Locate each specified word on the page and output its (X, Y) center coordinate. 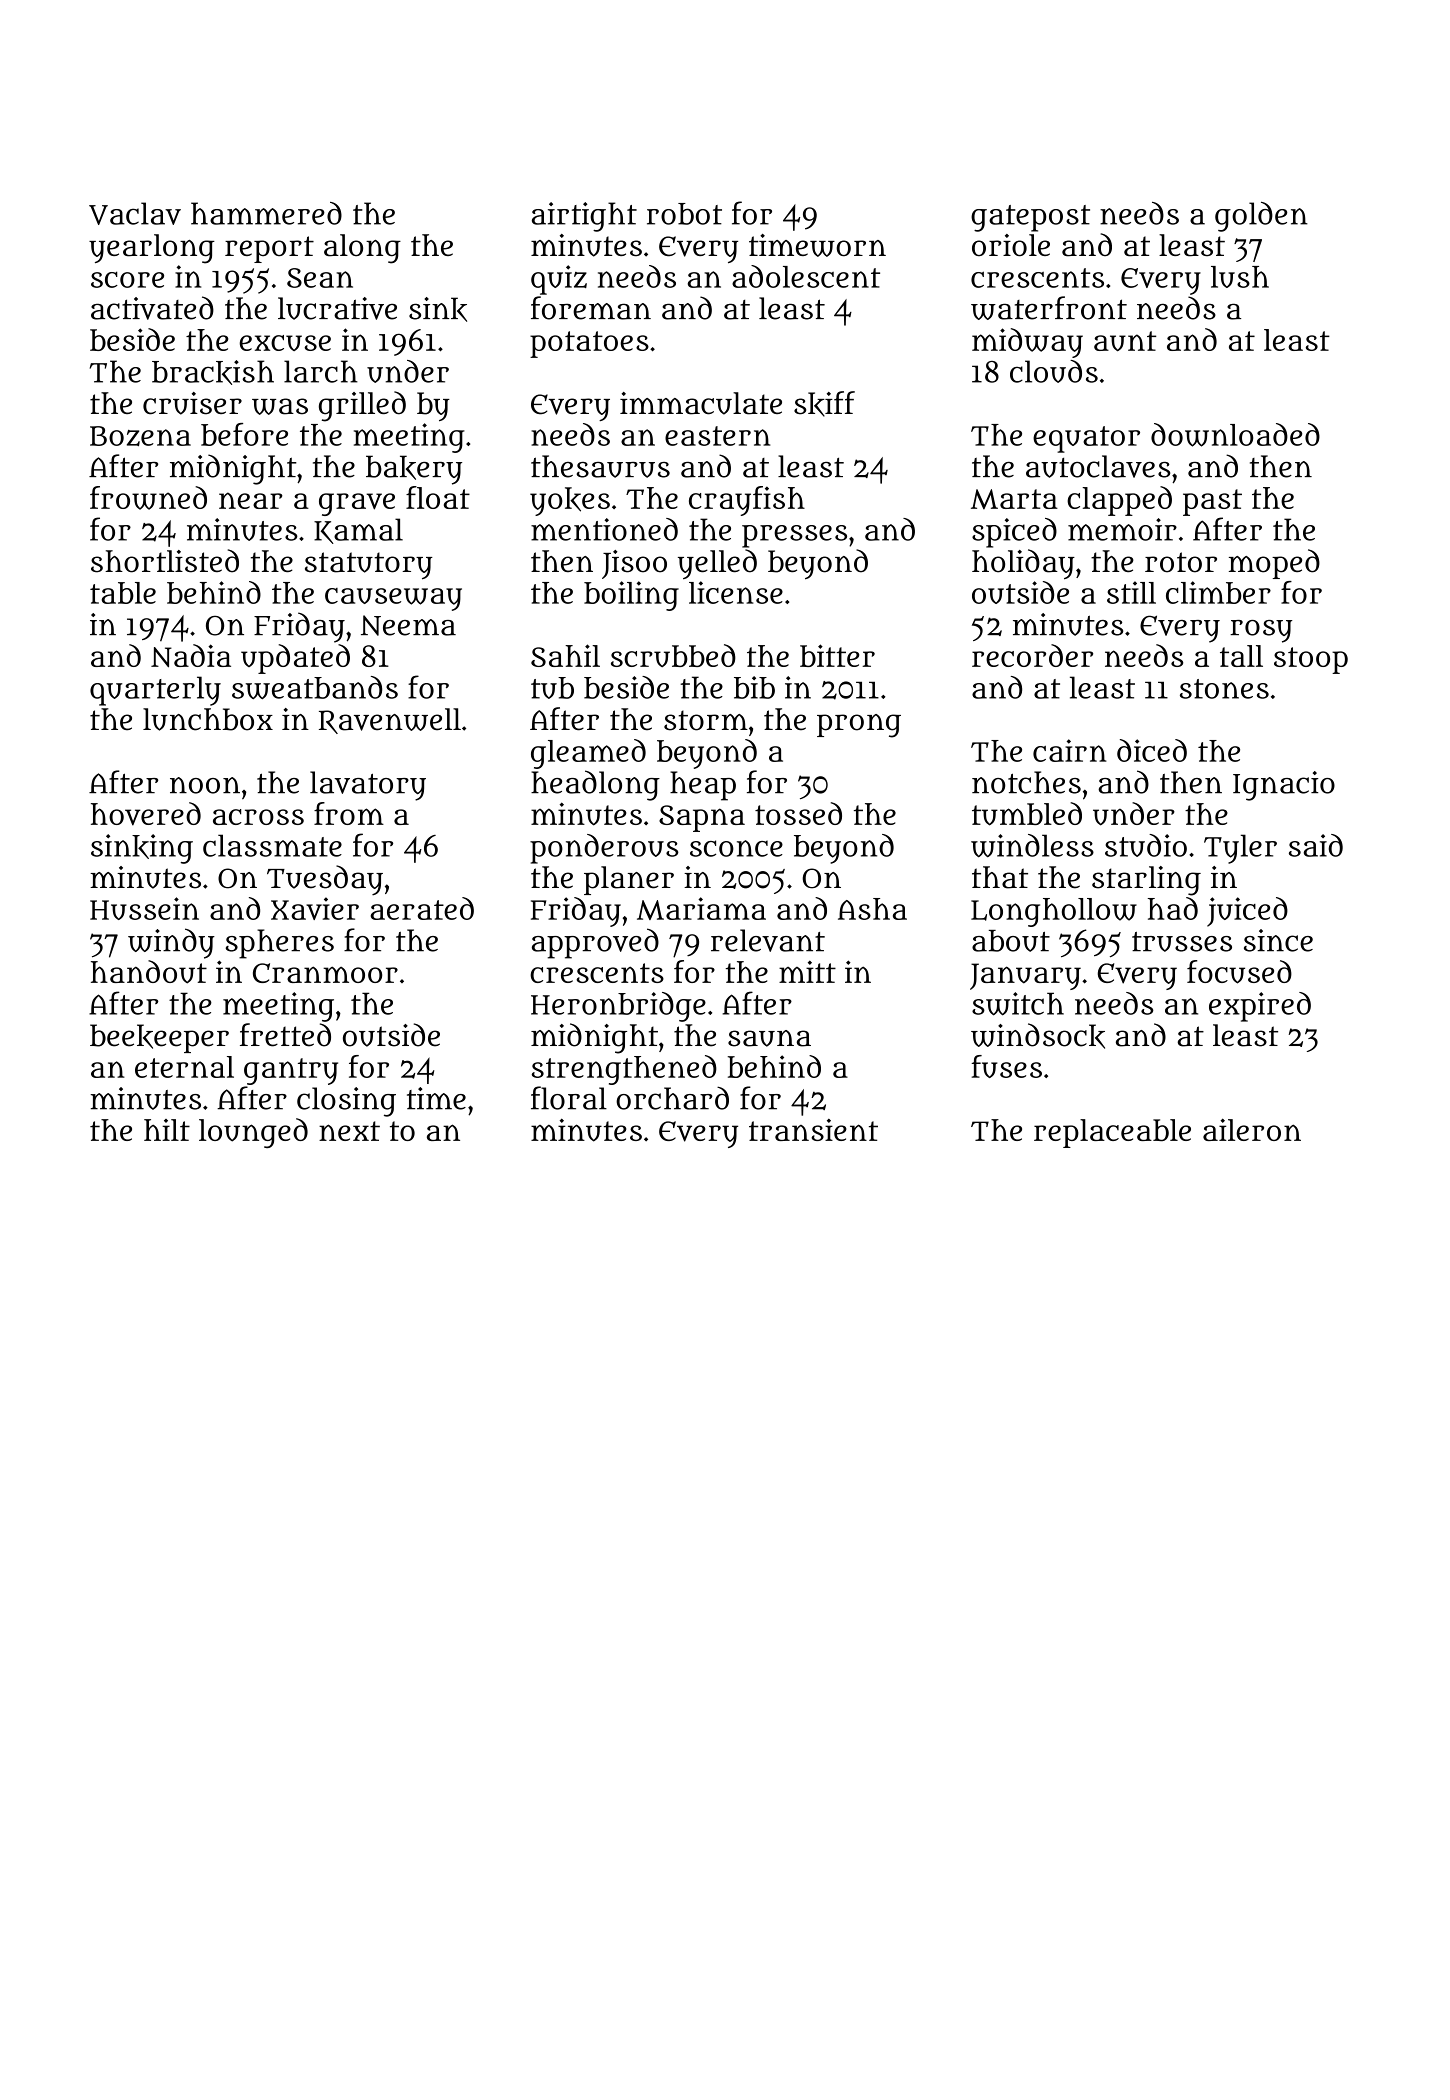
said (1316, 845)
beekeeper (159, 1038)
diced (1152, 750)
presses (794, 536)
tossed (798, 813)
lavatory (368, 786)
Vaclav (135, 213)
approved (595, 943)
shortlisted (165, 561)
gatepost (1030, 218)
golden (1261, 217)
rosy (1261, 631)
